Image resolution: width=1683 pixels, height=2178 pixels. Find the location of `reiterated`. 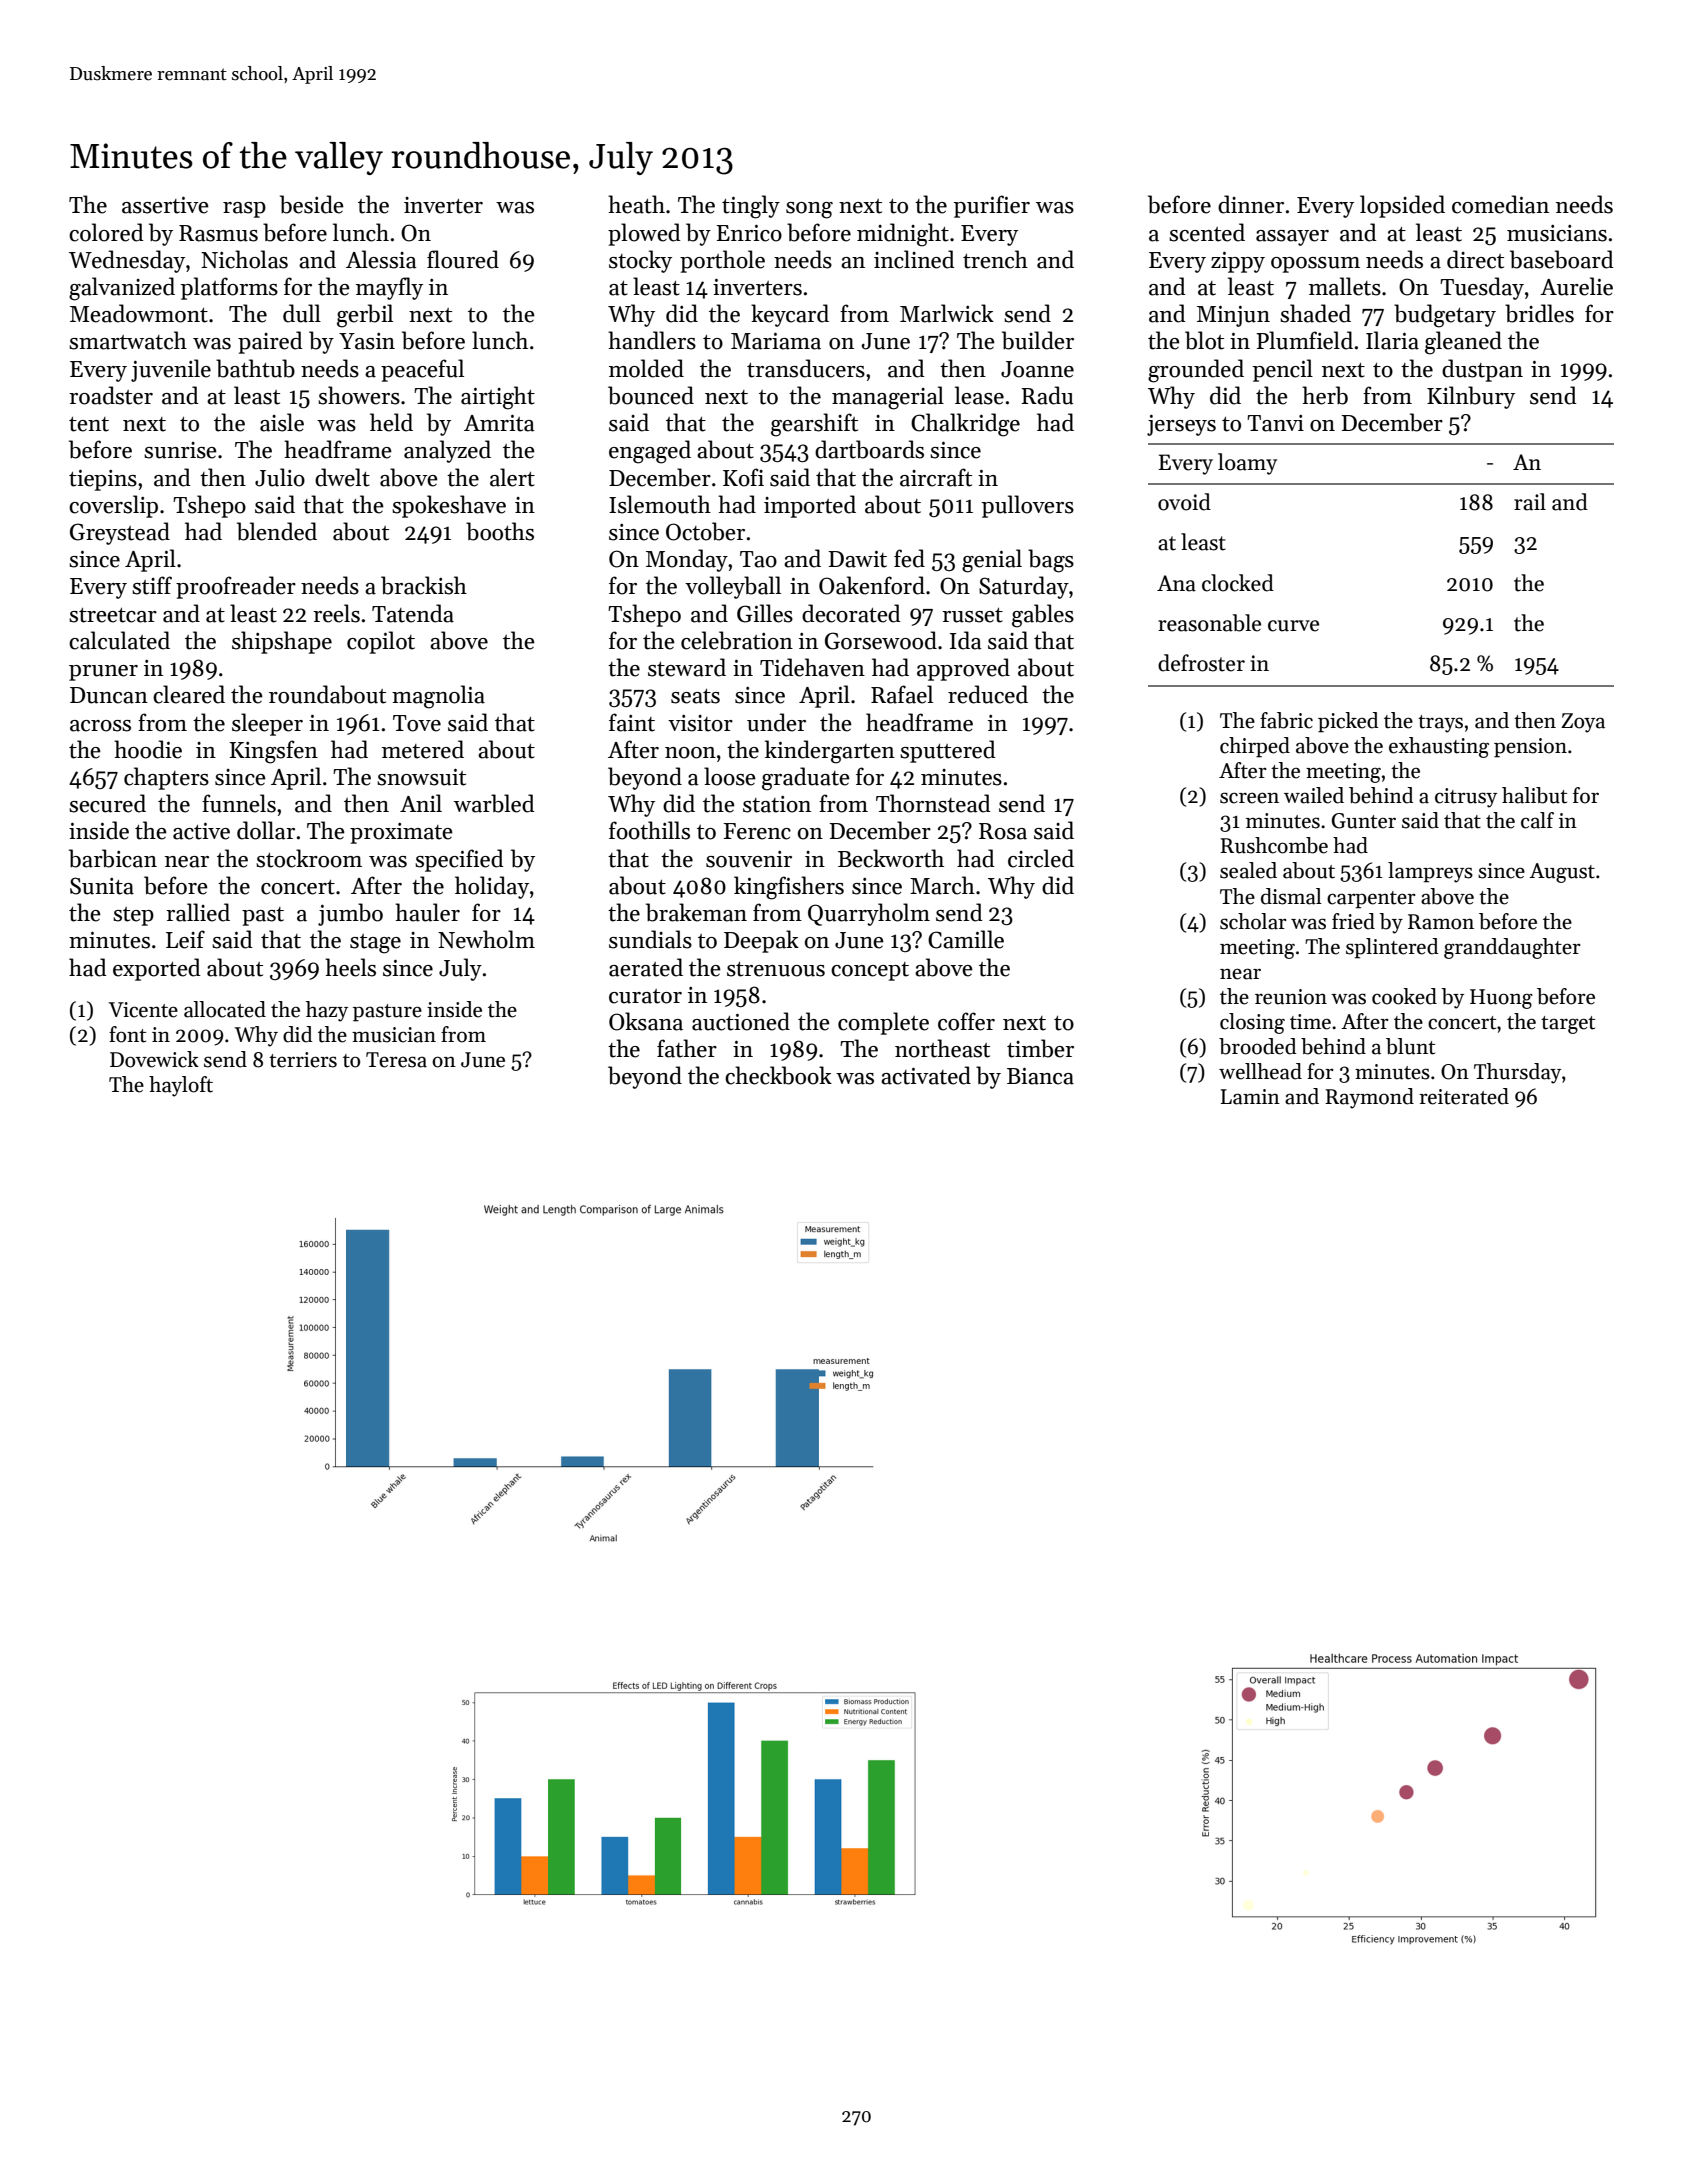

reiterated is located at coordinates (1464, 1096).
